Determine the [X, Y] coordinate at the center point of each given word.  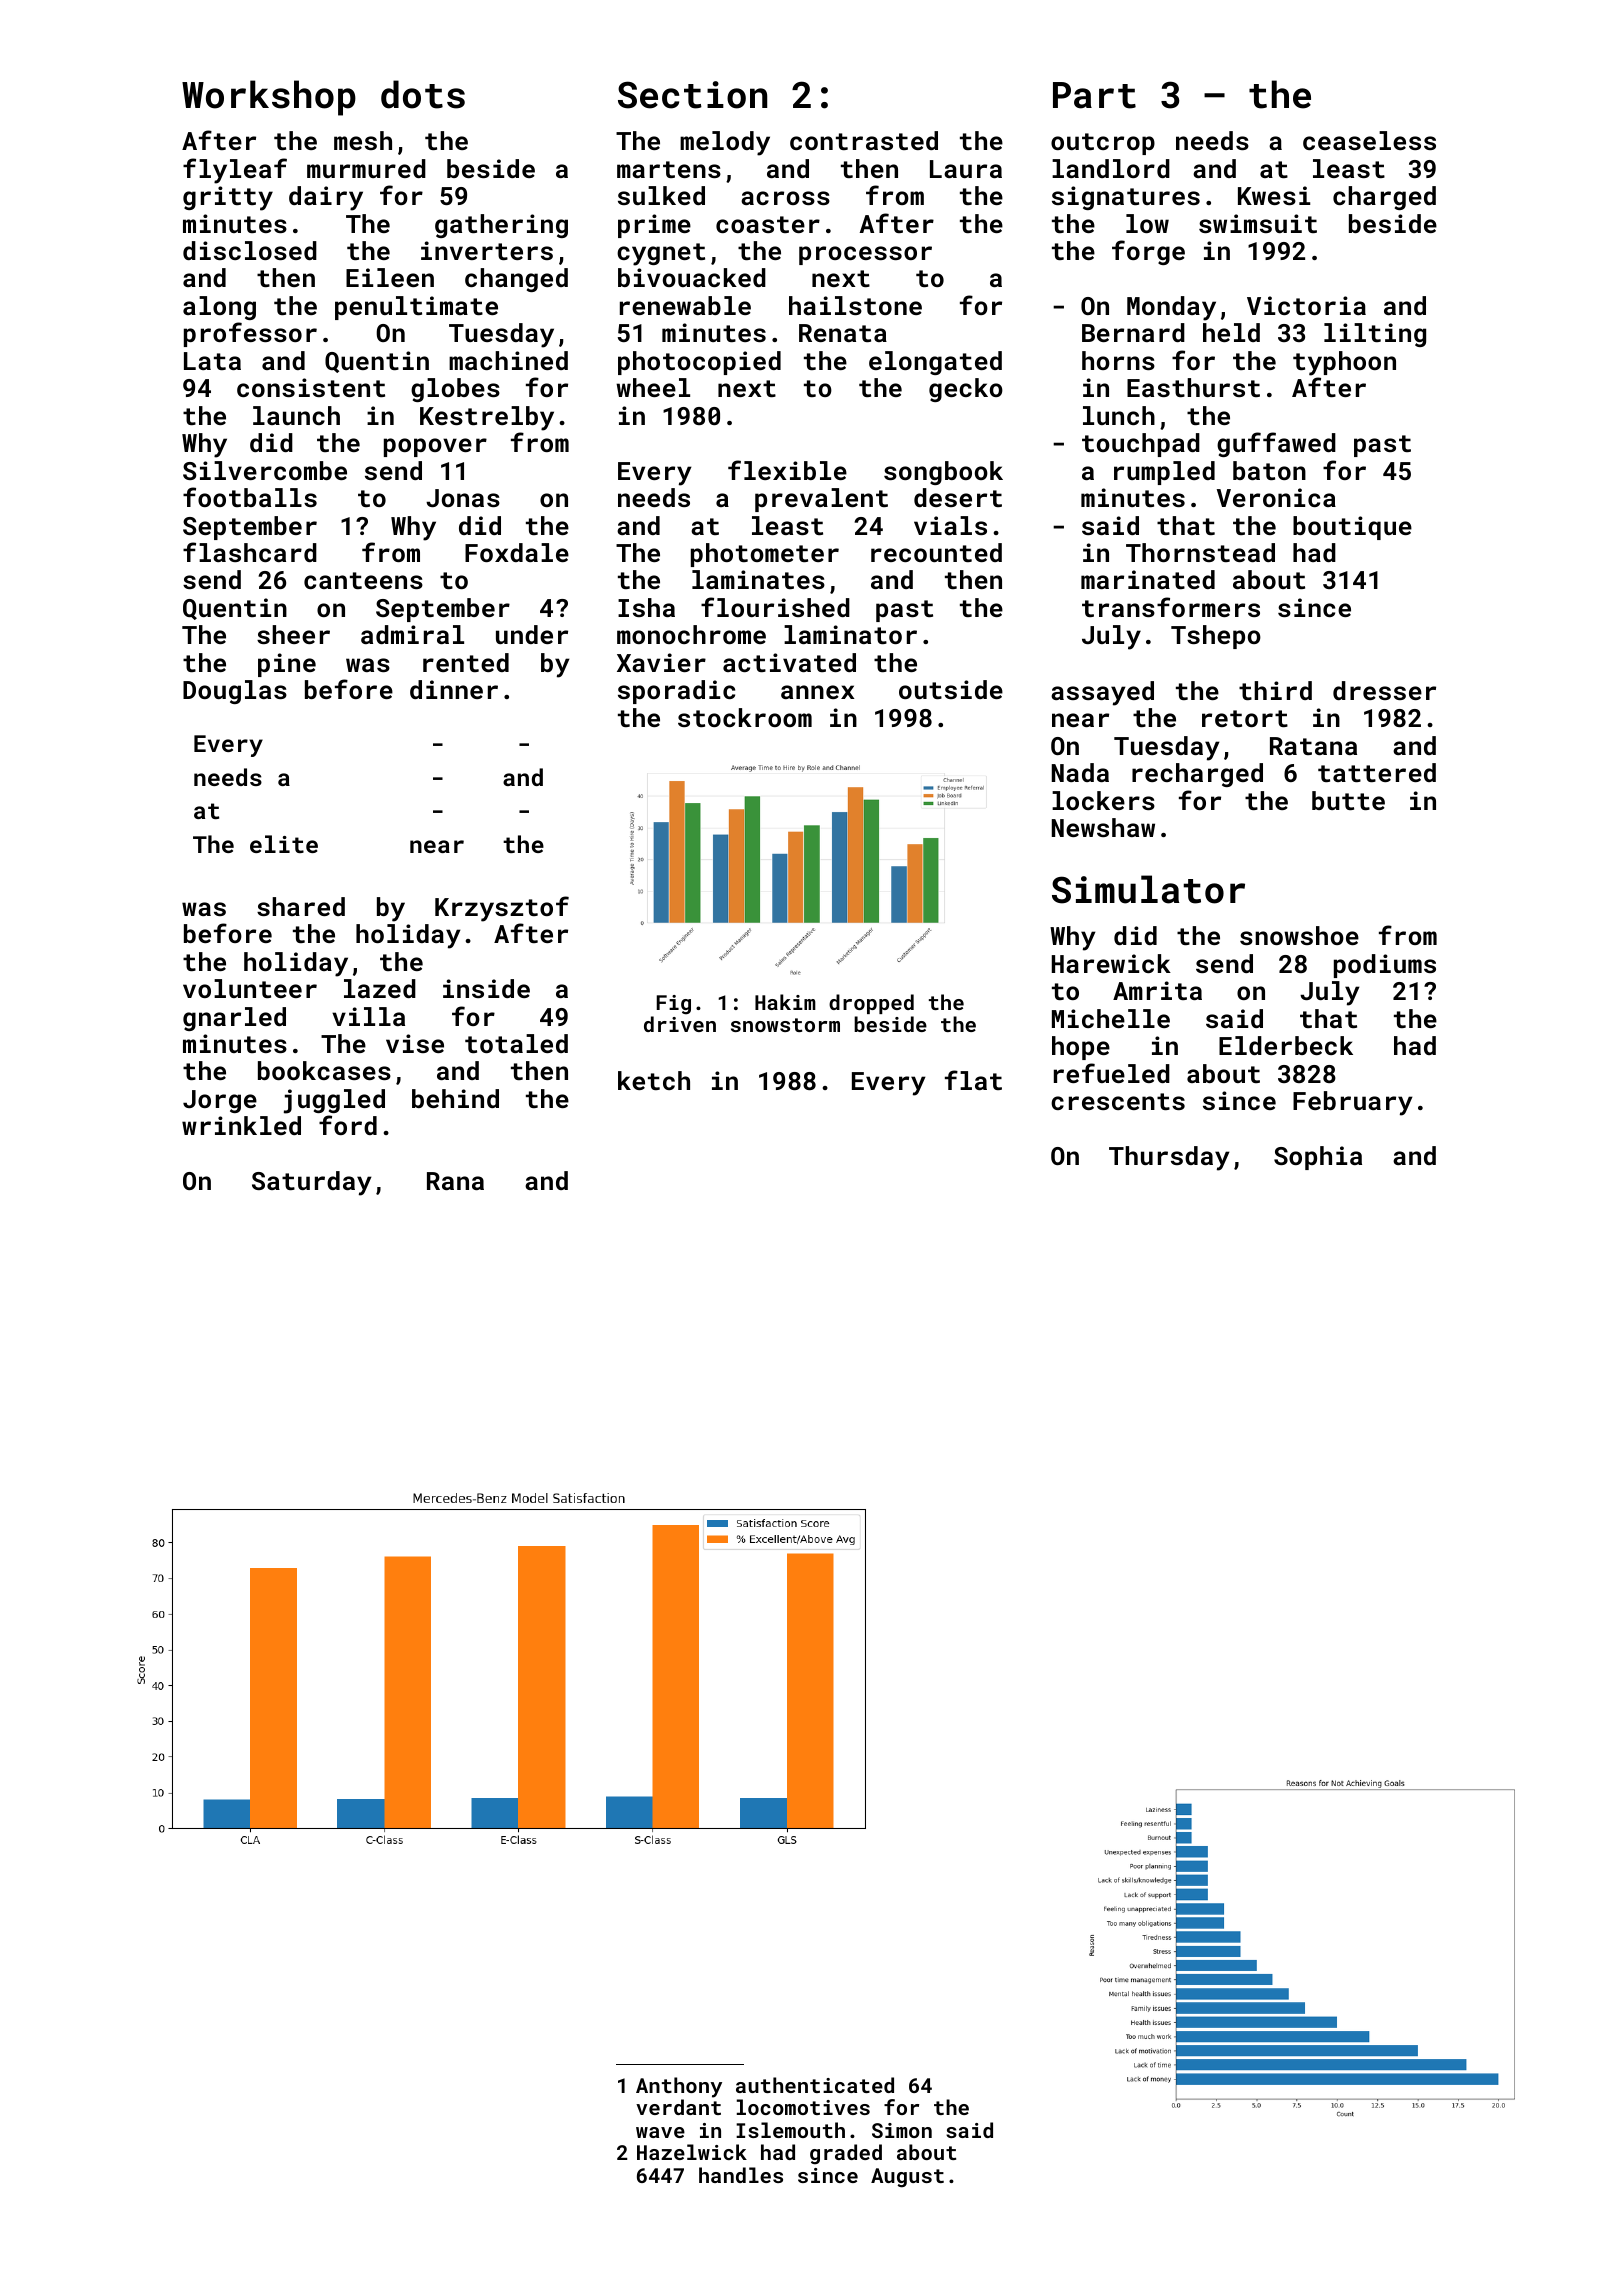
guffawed [1276, 444]
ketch [654, 1080]
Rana [455, 1181]
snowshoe [1299, 935]
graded [846, 2154]
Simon [902, 2130]
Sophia [1318, 1158]
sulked [661, 195]
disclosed [250, 250]
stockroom [745, 717]
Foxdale [517, 552]
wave [660, 2132]
